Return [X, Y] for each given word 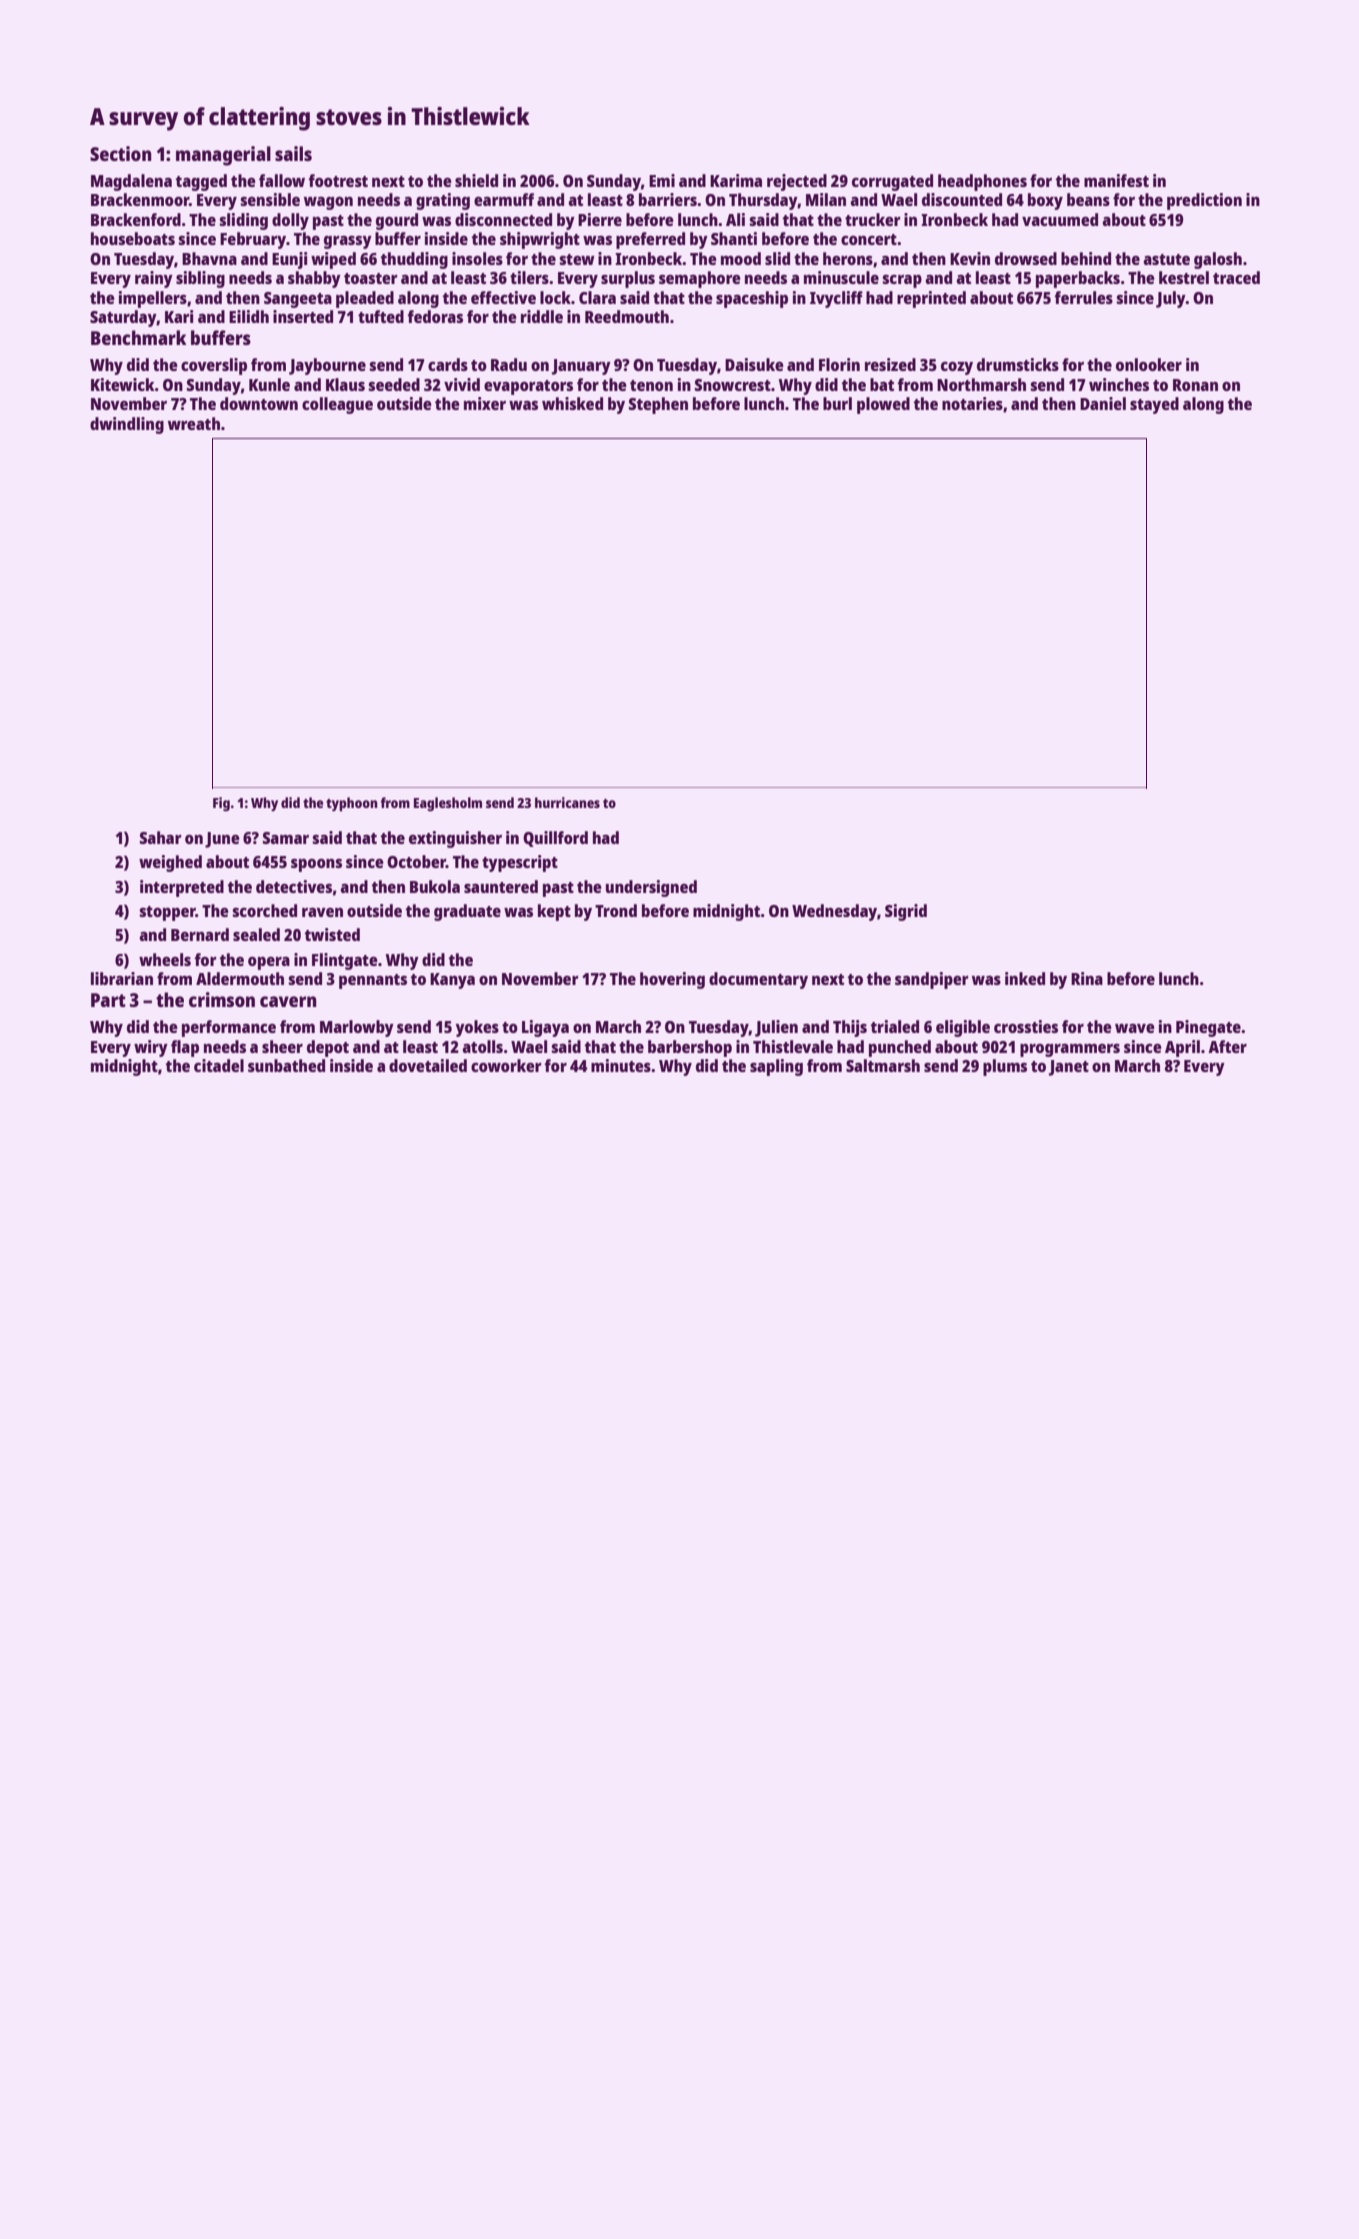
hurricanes [567, 802]
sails [293, 153]
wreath [194, 423]
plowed [883, 405]
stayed [1154, 405]
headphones [982, 182]
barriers [668, 199]
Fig [221, 804]
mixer [485, 403]
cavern [288, 1001]
